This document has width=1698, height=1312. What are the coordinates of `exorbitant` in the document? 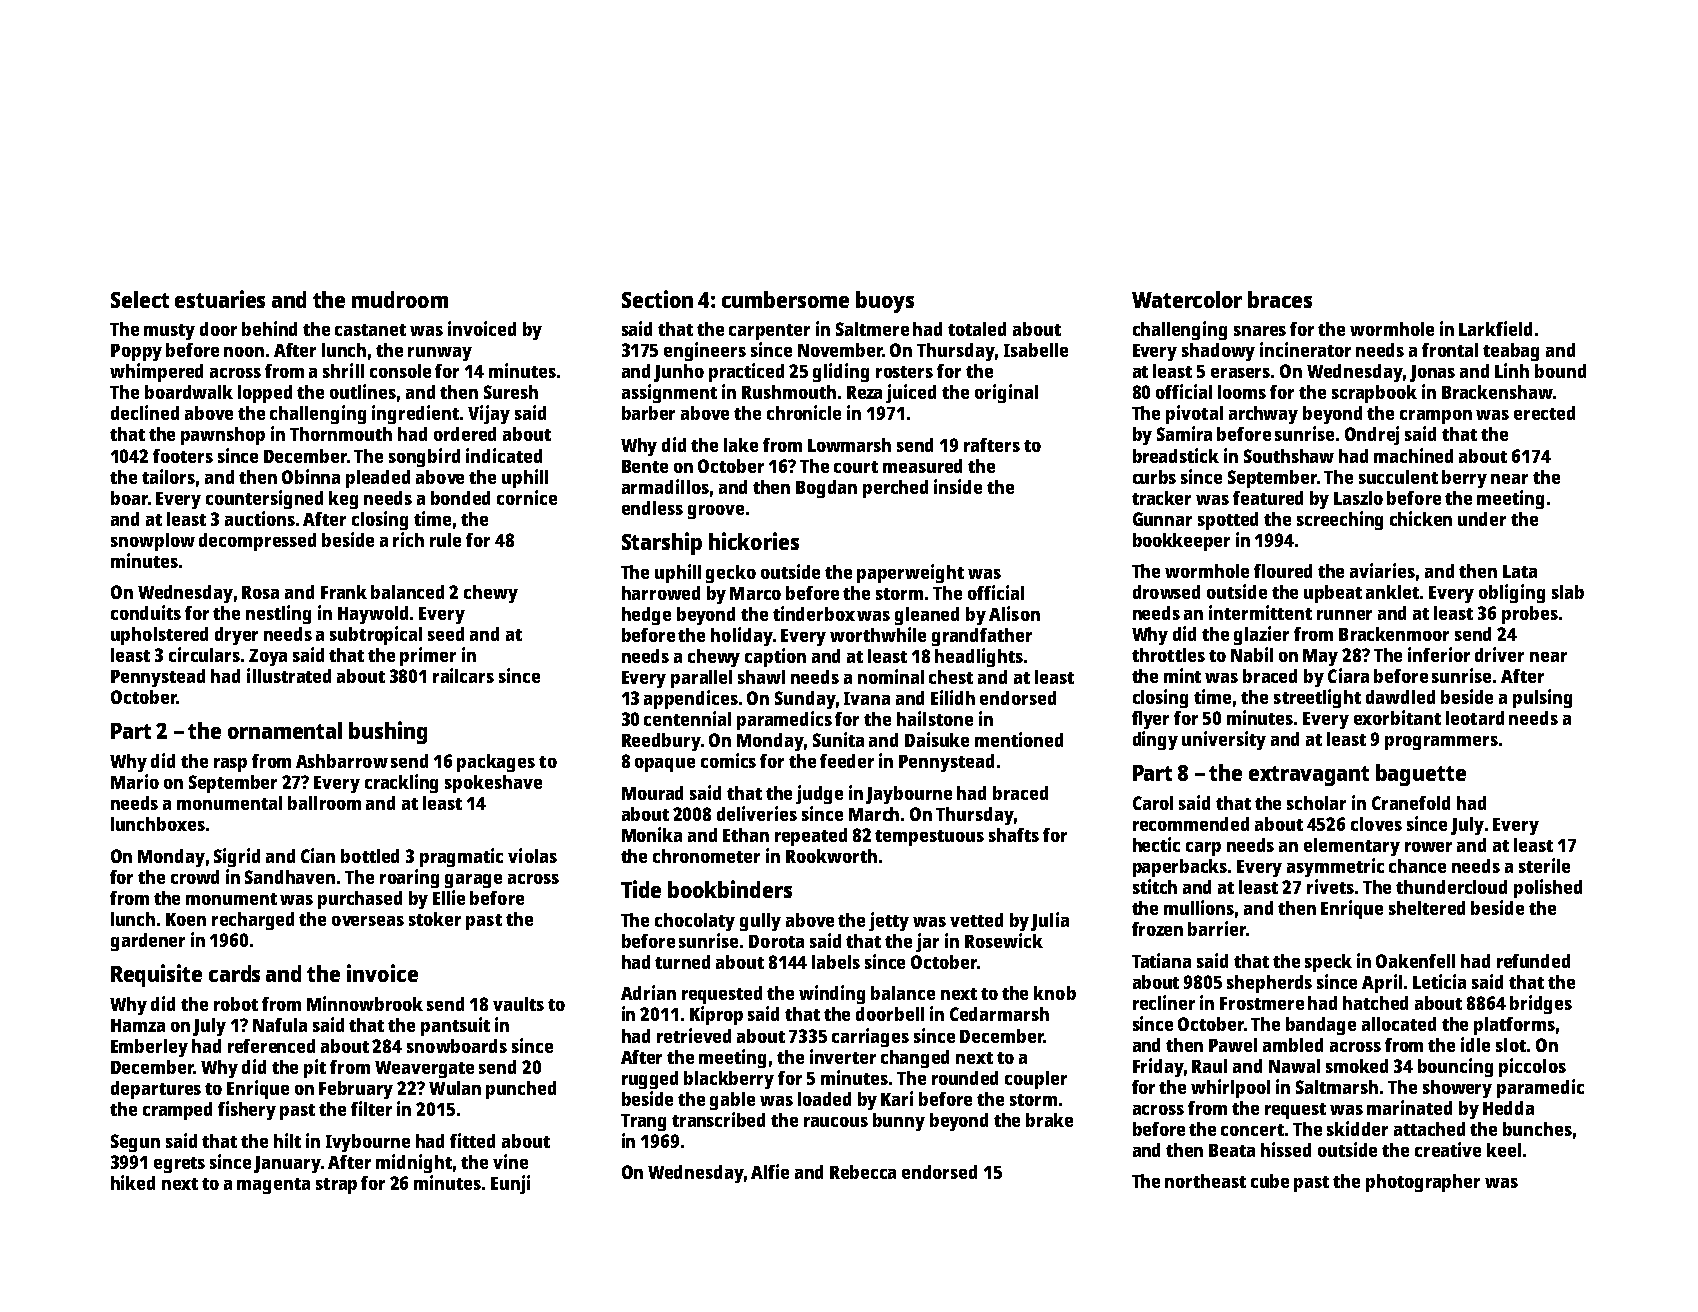 It's located at (1397, 717).
